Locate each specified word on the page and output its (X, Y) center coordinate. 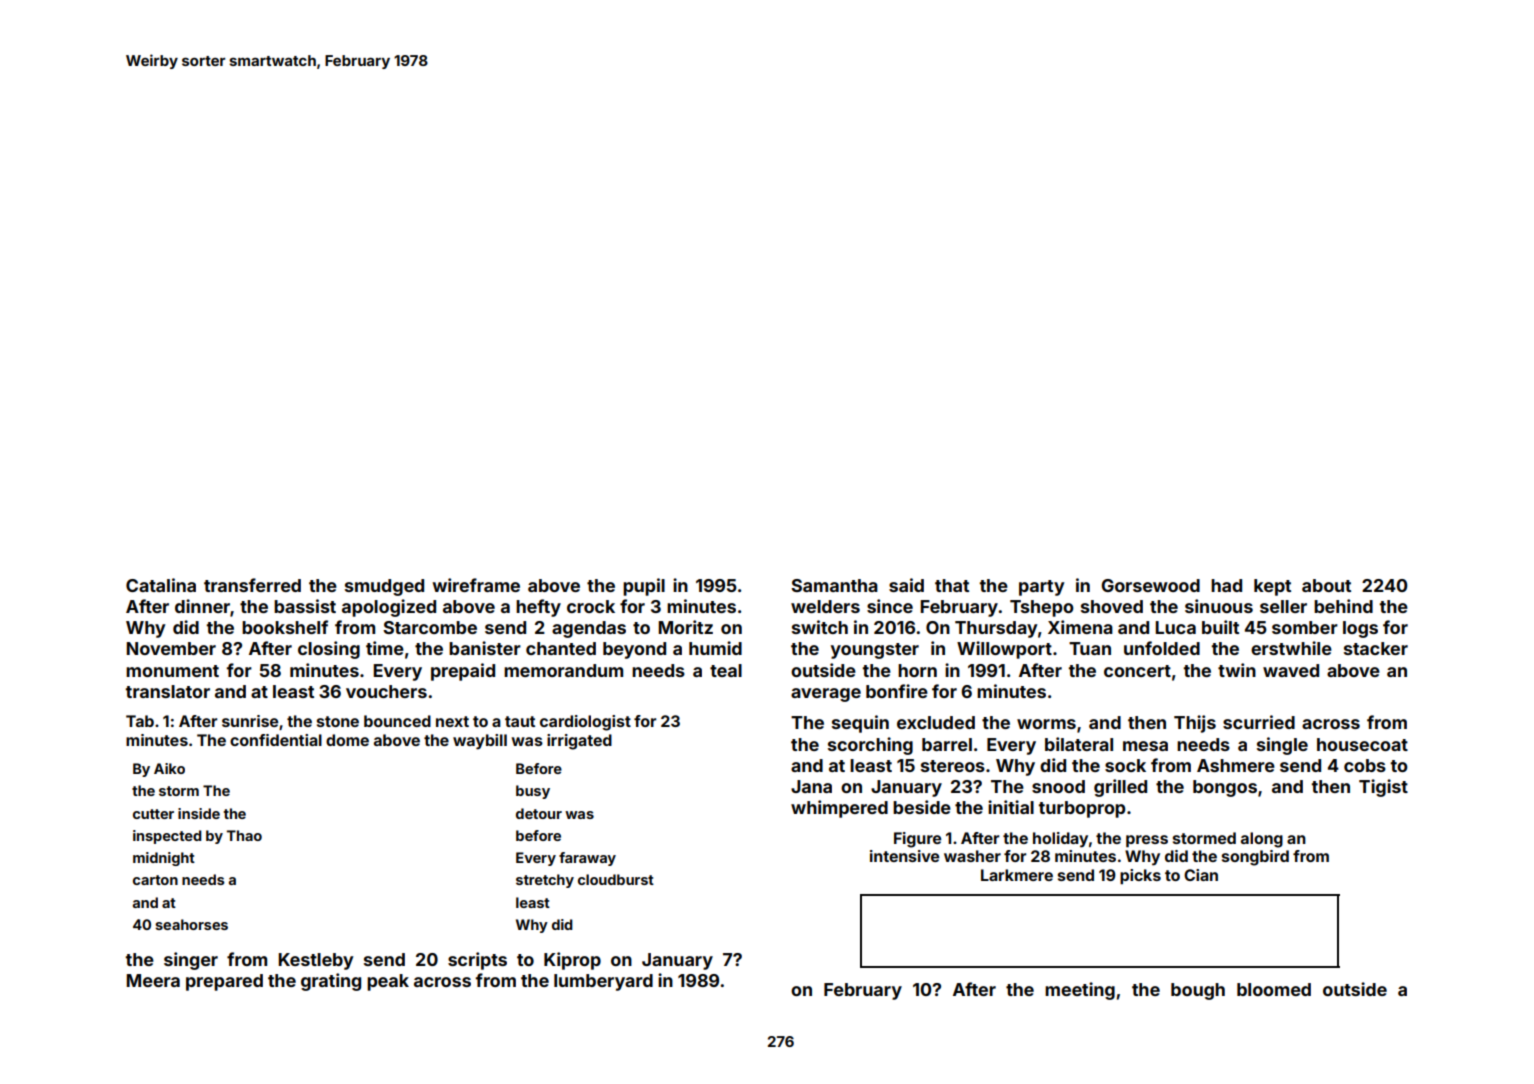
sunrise (250, 721)
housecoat (1362, 744)
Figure (917, 840)
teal (726, 670)
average (826, 695)
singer (191, 961)
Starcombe (430, 627)
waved (1291, 670)
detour (539, 813)
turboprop (1081, 809)
